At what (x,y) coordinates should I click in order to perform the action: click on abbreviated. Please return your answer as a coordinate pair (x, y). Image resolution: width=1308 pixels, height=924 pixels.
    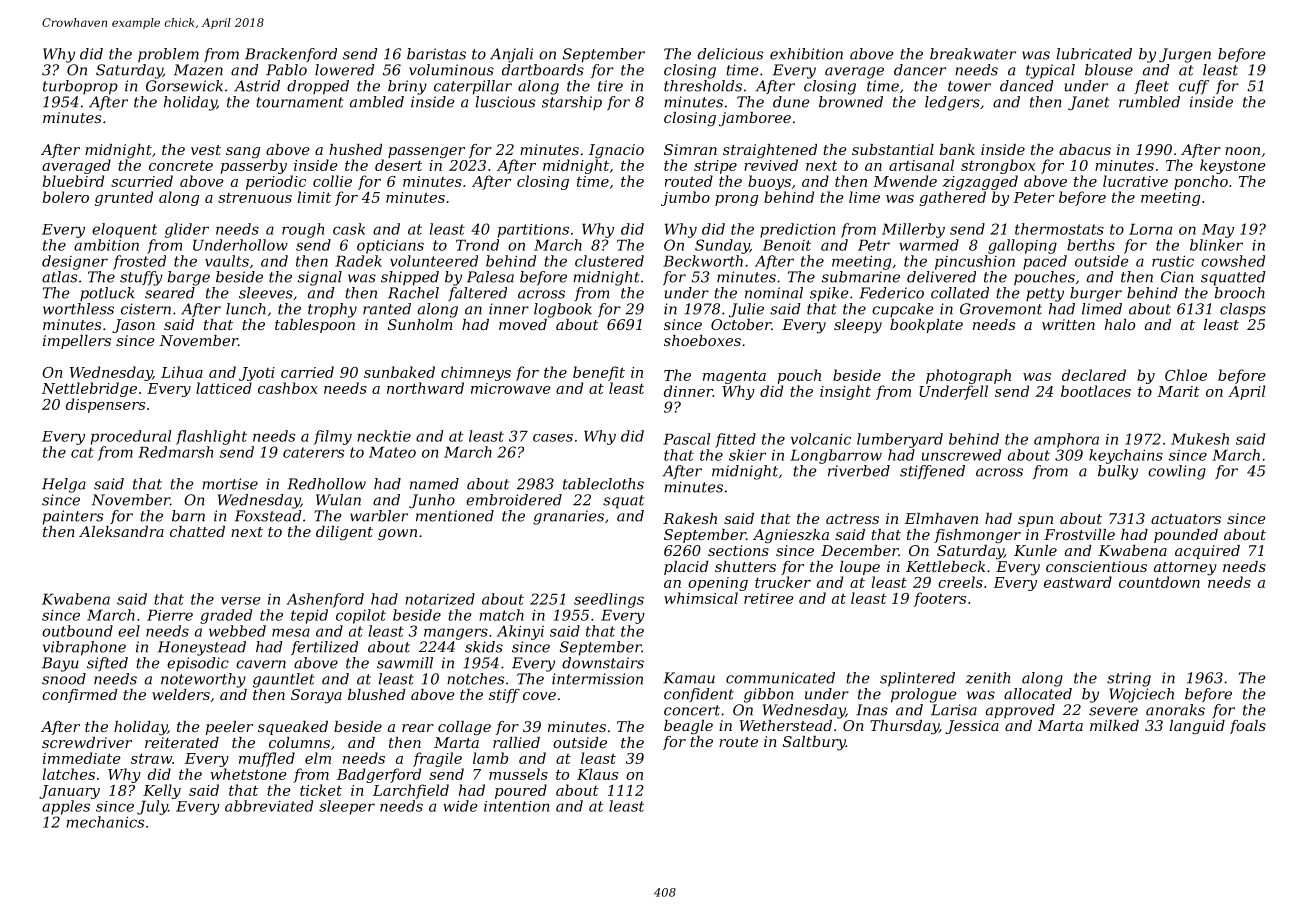
    Looking at the image, I should click on (269, 806).
